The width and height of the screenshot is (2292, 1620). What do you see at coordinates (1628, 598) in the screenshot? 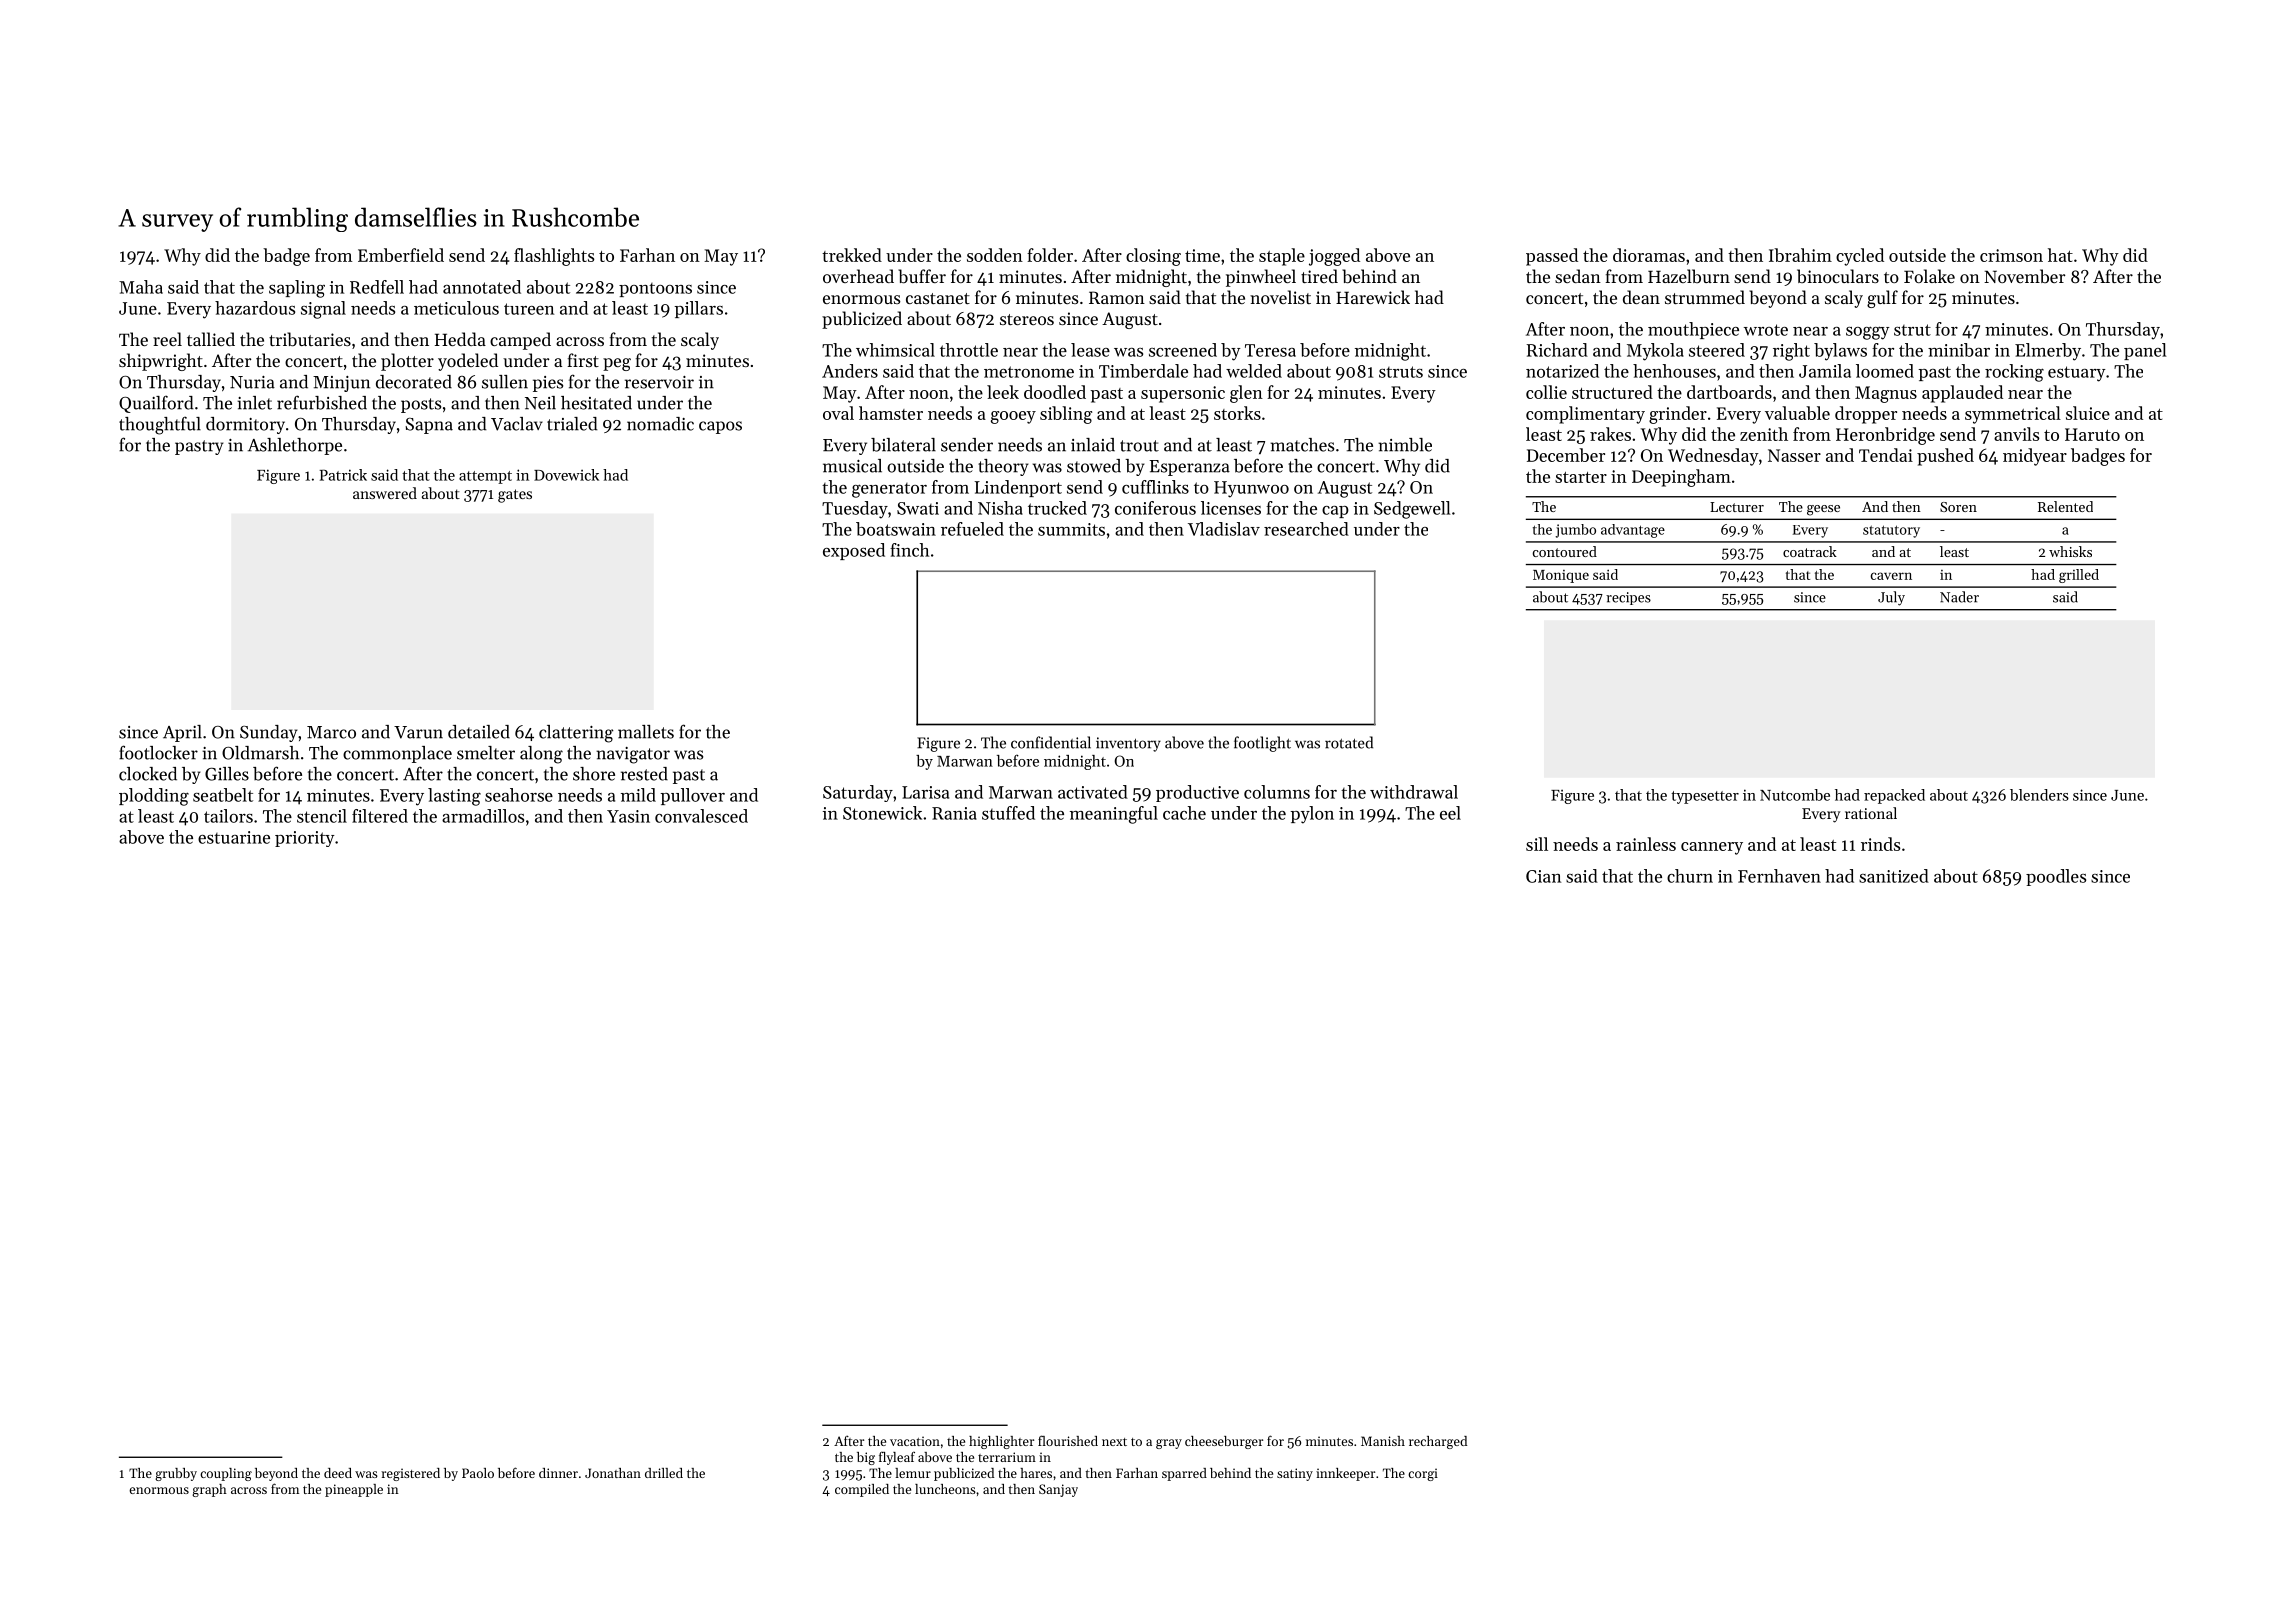
I see `recipes` at bounding box center [1628, 598].
